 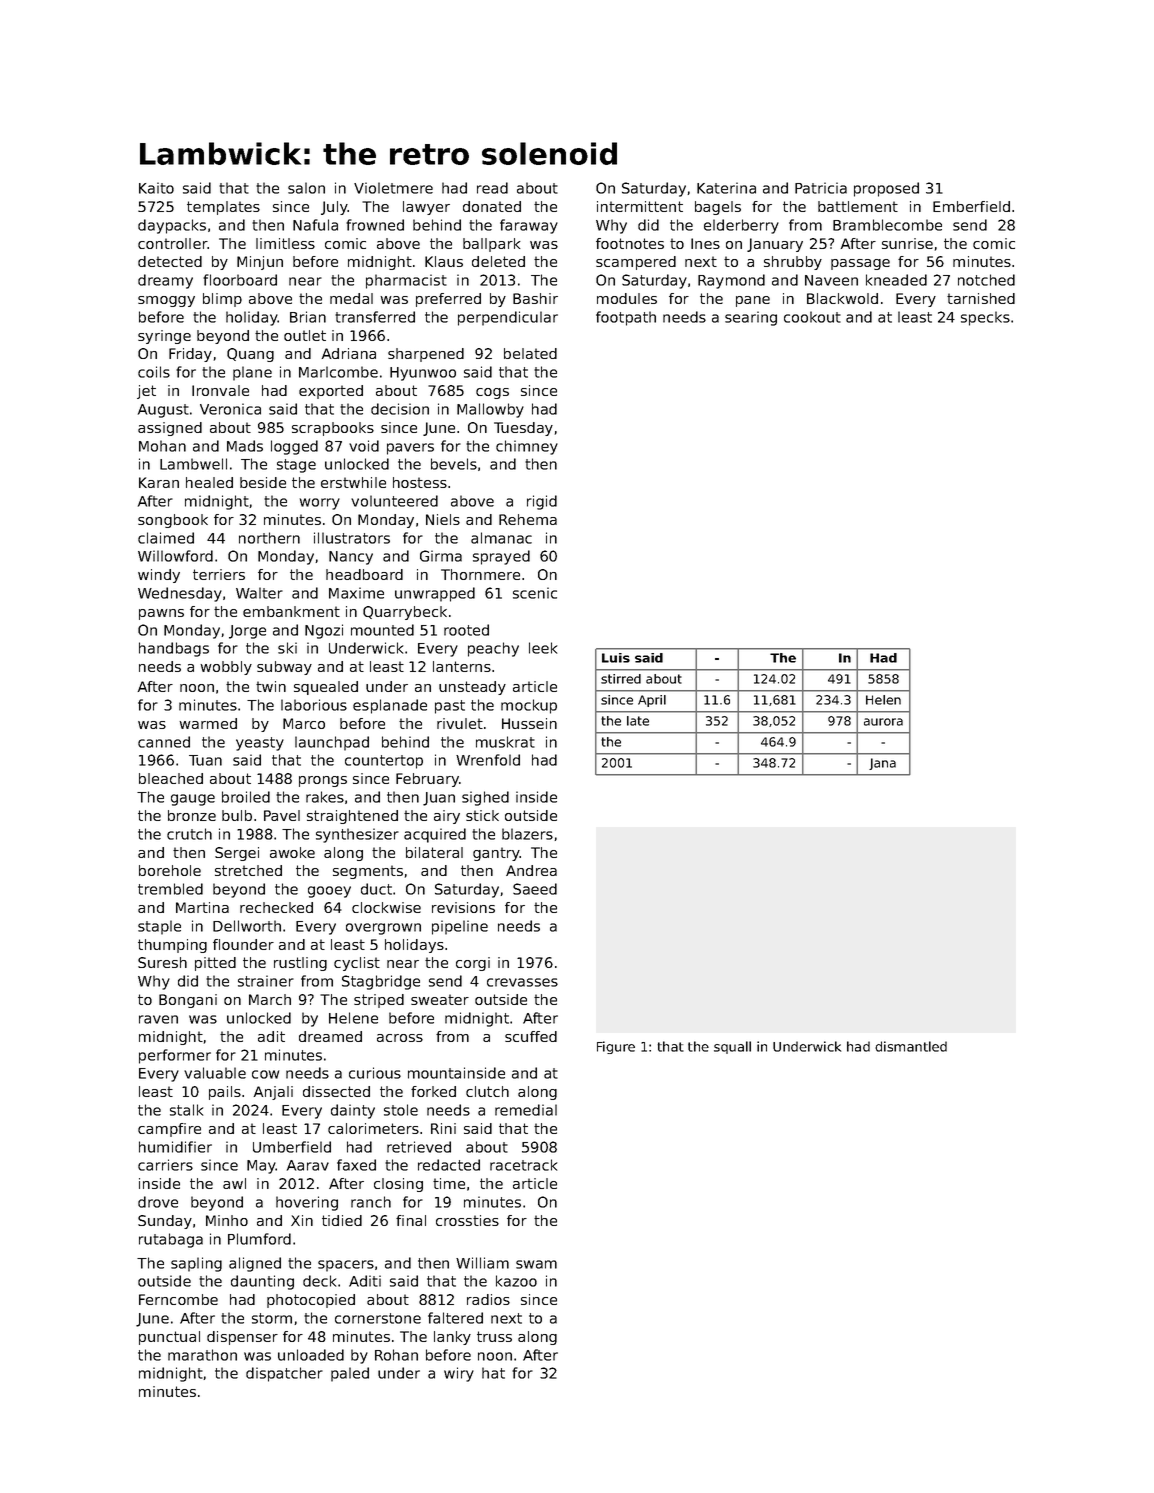 What do you see at coordinates (536, 1264) in the image?
I see `swam` at bounding box center [536, 1264].
